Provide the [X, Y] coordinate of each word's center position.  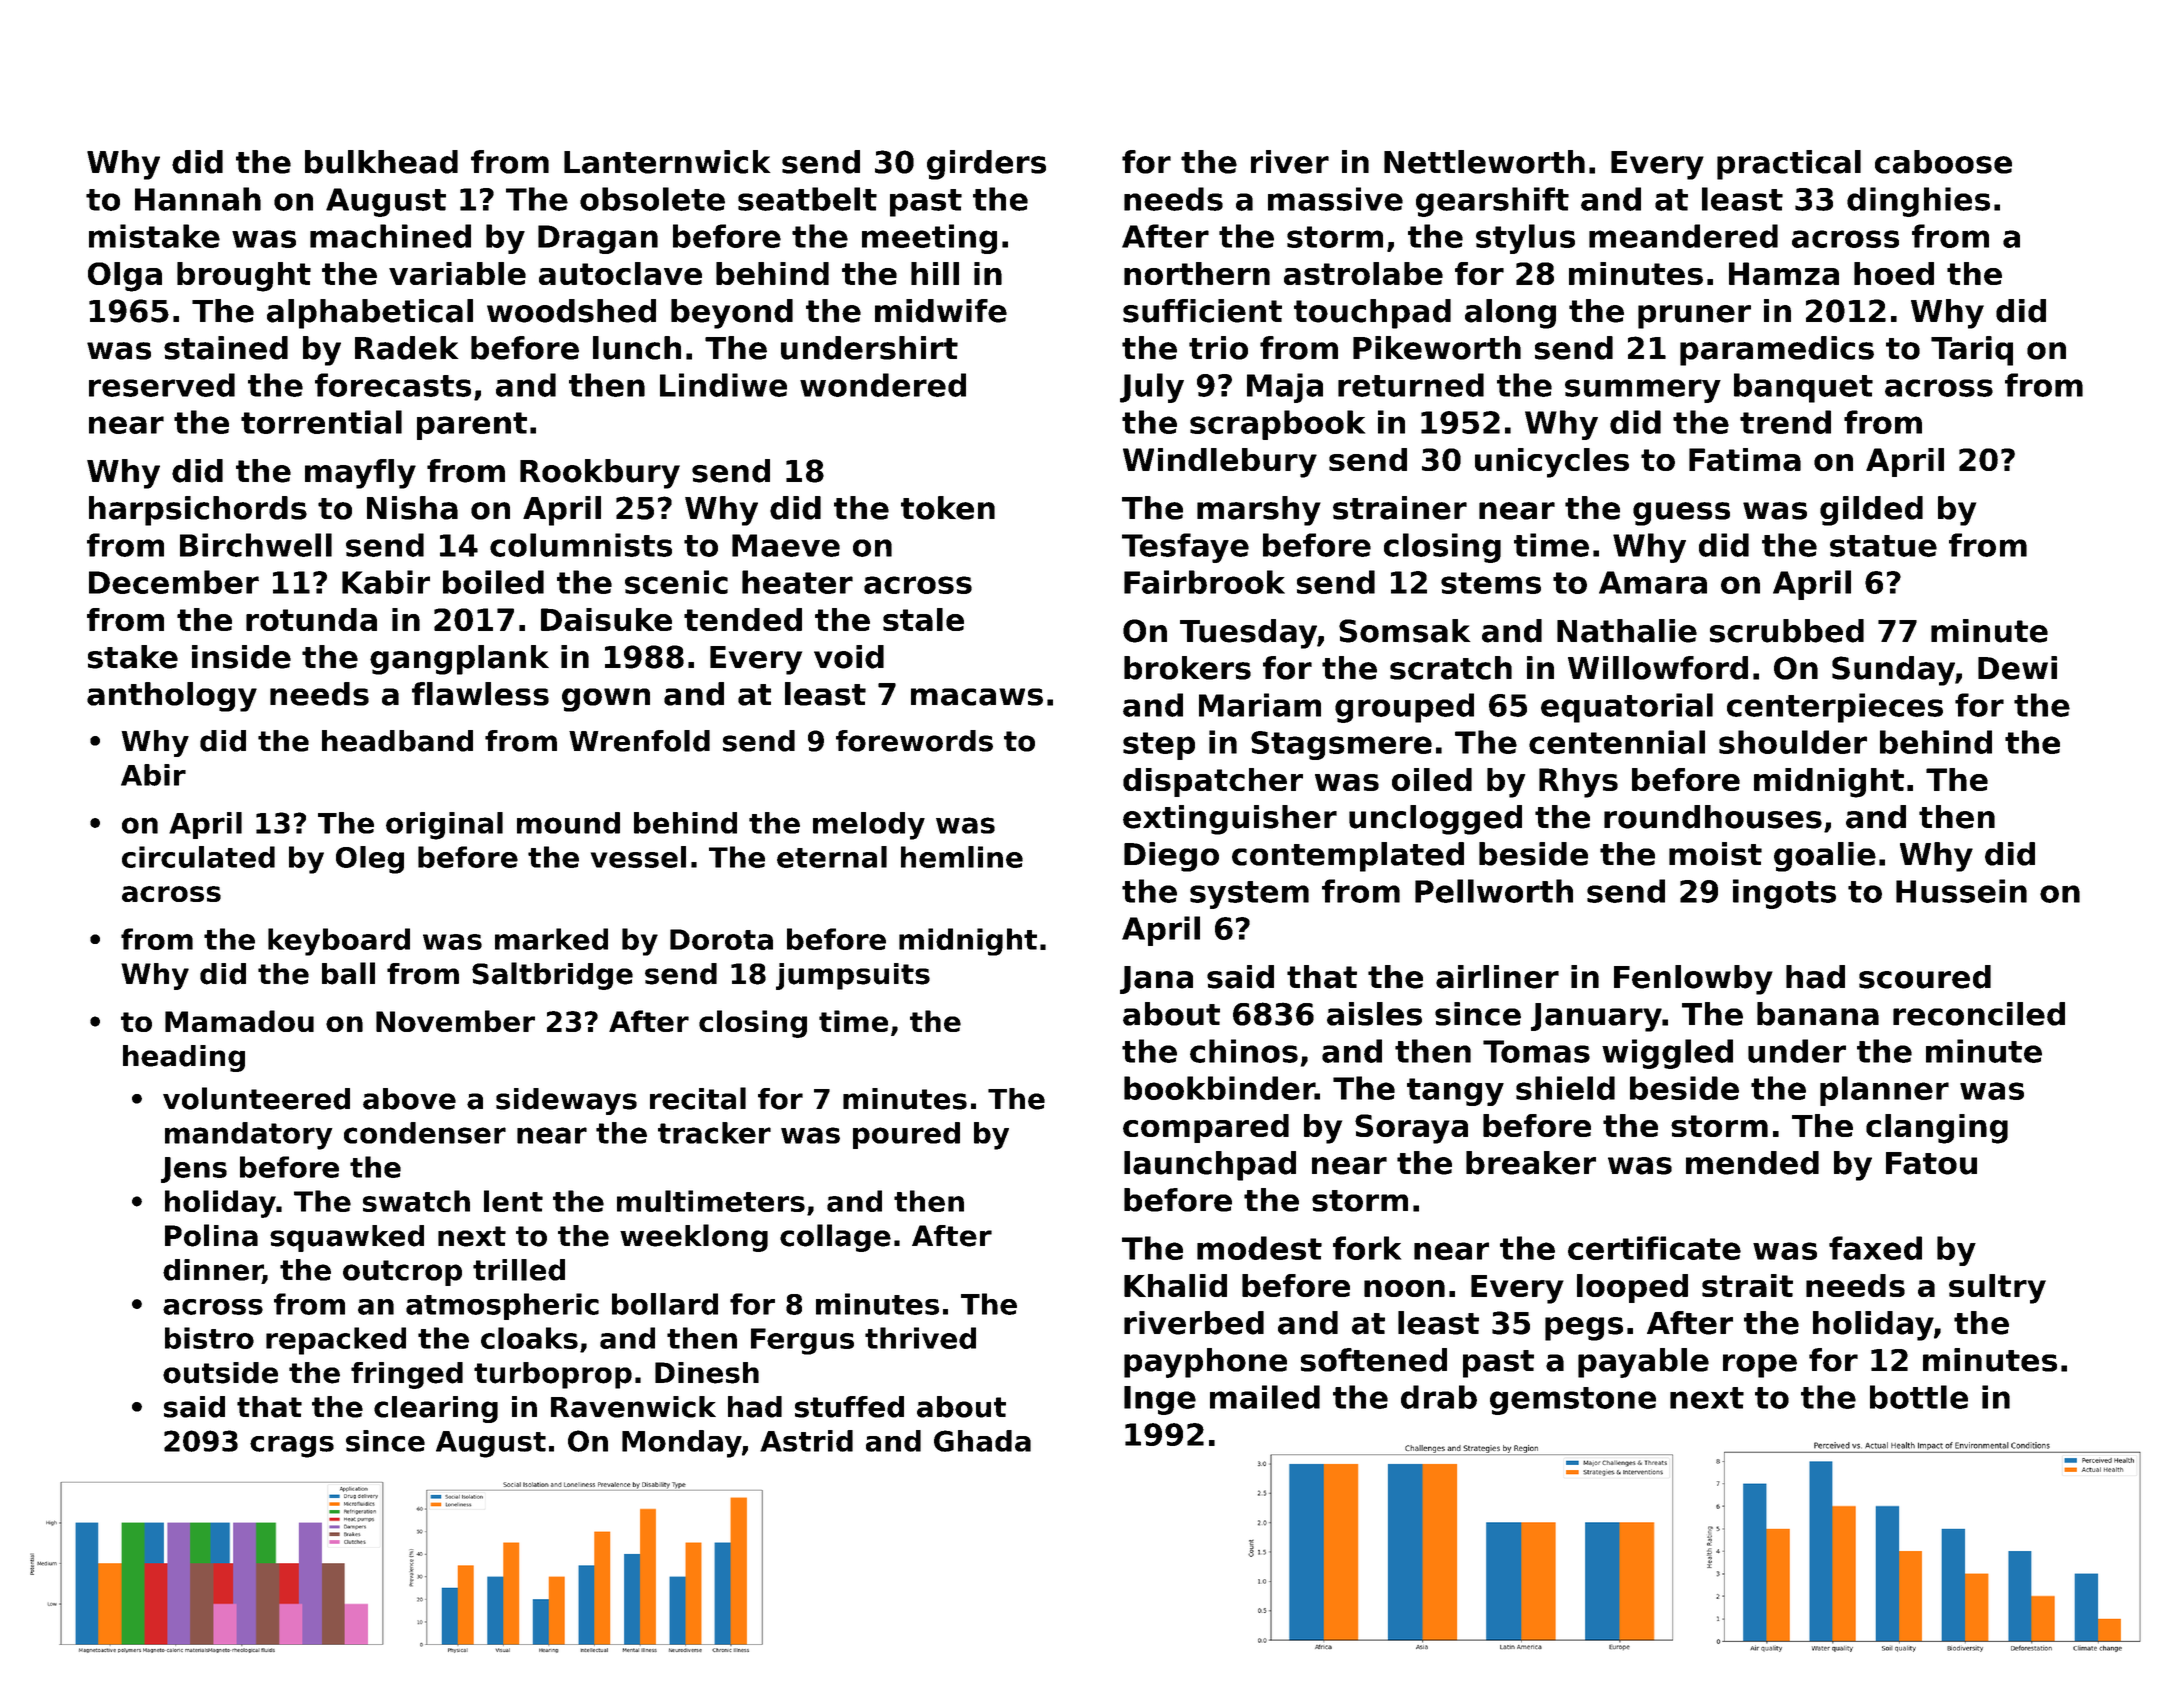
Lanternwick [667, 162]
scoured [1925, 977]
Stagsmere [1341, 745]
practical [1789, 165]
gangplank [459, 660]
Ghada [982, 1441]
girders [986, 165]
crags [292, 1447]
